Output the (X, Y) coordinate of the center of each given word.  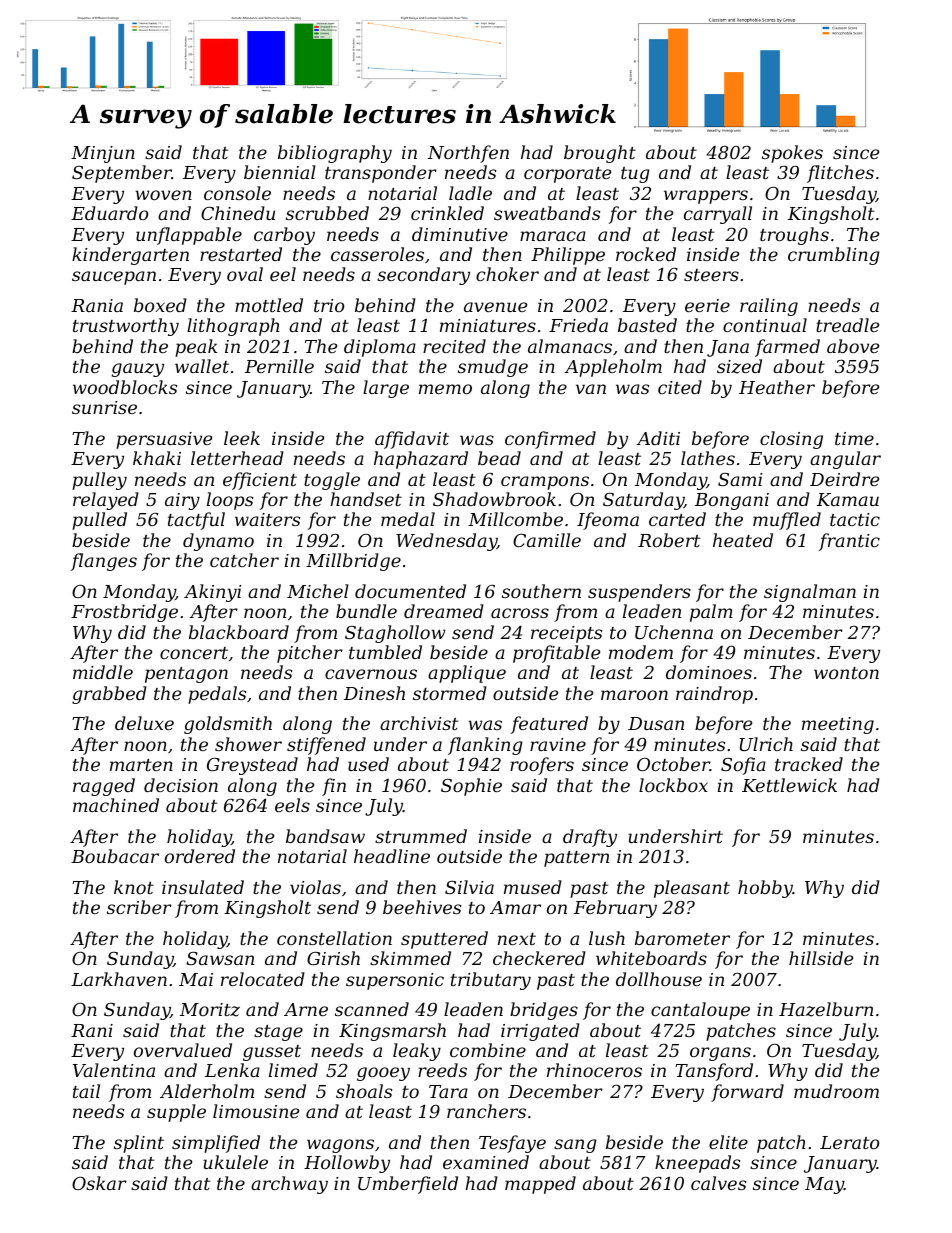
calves (718, 1183)
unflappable (189, 236)
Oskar (99, 1183)
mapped (540, 1185)
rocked (646, 254)
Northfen (468, 154)
